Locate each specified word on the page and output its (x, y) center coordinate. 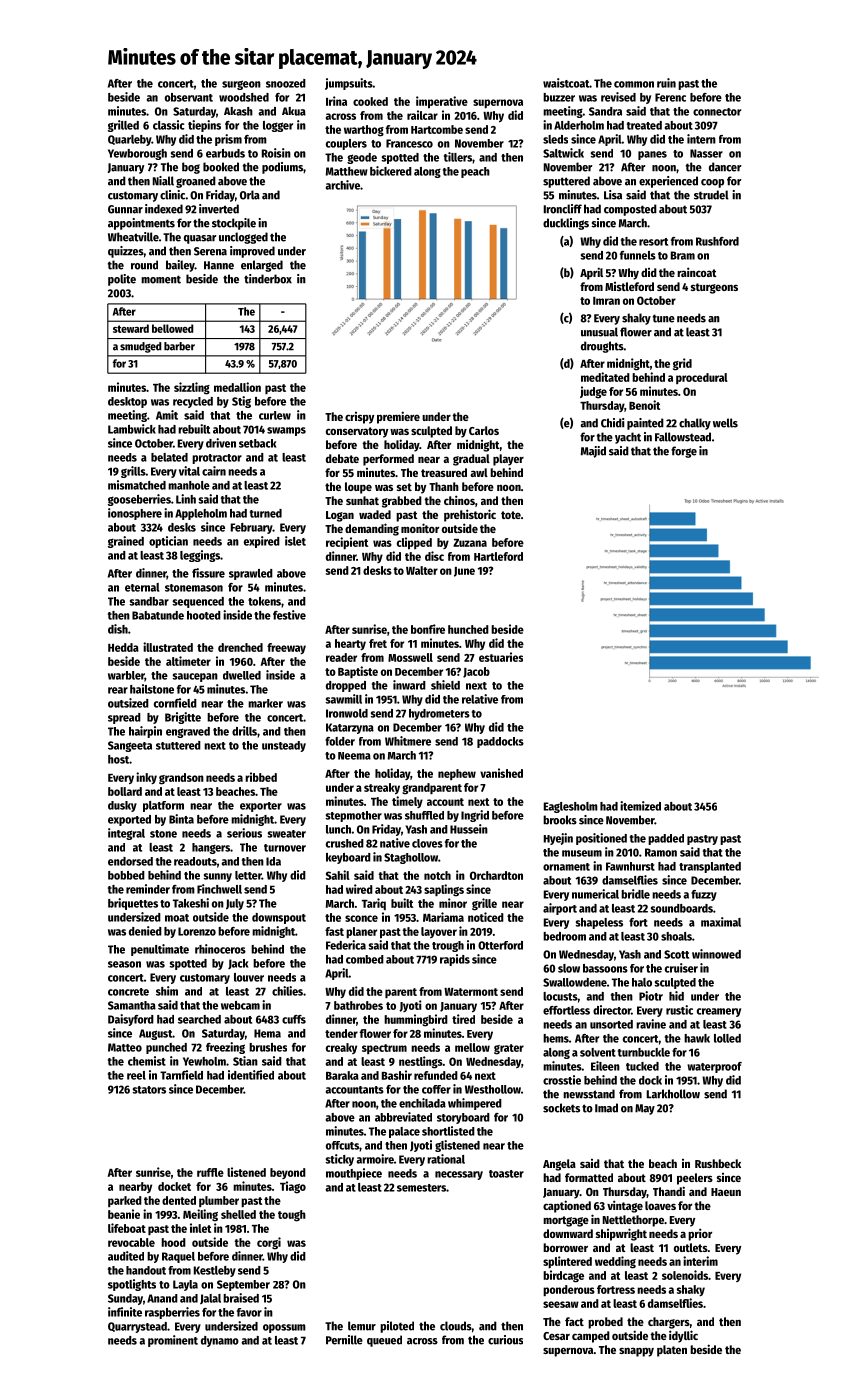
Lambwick (132, 429)
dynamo (220, 1341)
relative (480, 699)
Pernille (344, 1340)
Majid (593, 452)
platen (672, 1351)
